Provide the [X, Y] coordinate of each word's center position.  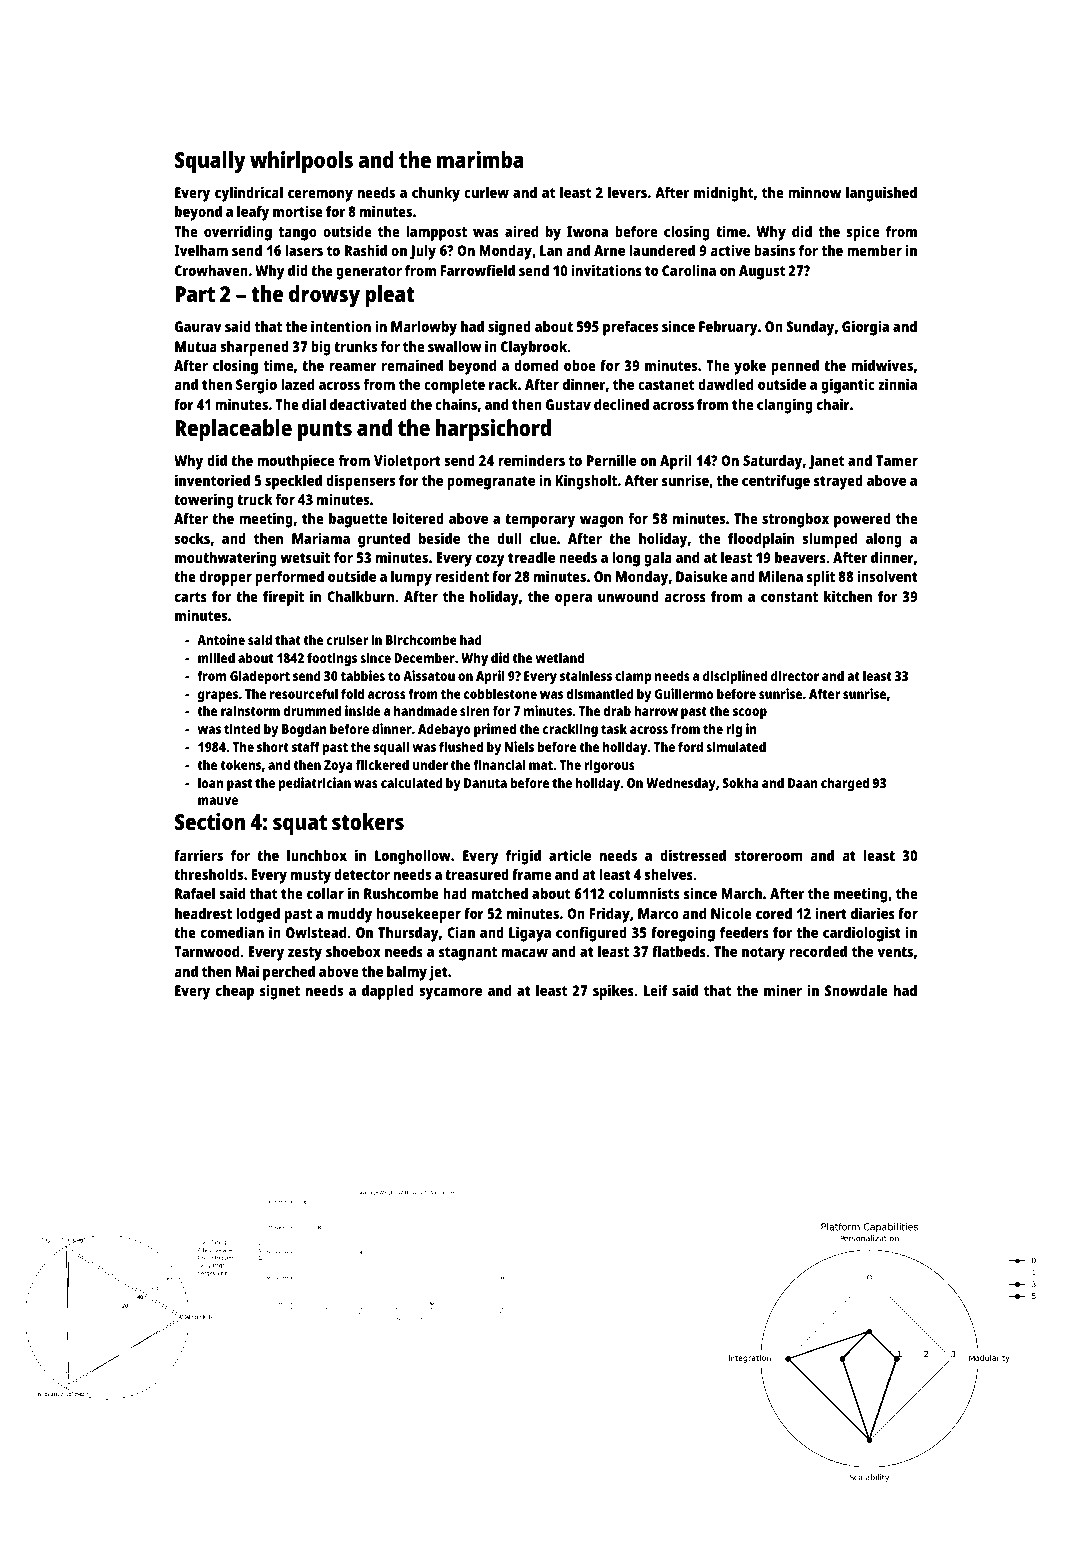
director [795, 675]
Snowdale [856, 990]
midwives [882, 365]
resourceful [304, 693]
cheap [235, 992]
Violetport [407, 462]
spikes [613, 992]
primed [495, 730]
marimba [480, 159]
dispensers [360, 482]
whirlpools [301, 162]
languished [881, 194]
